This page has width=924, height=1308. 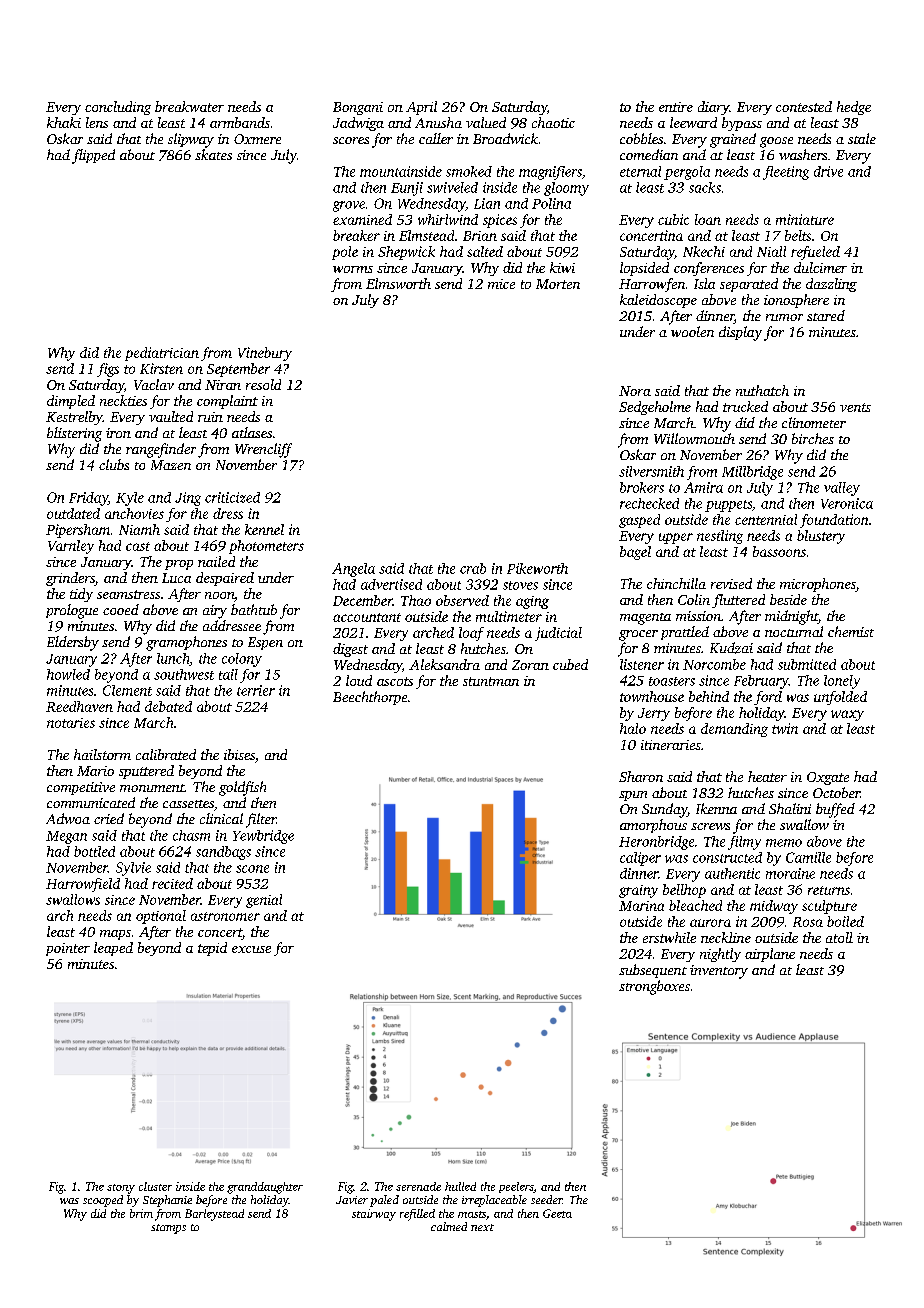 What do you see at coordinates (676, 107) in the page?
I see `entire` at bounding box center [676, 107].
